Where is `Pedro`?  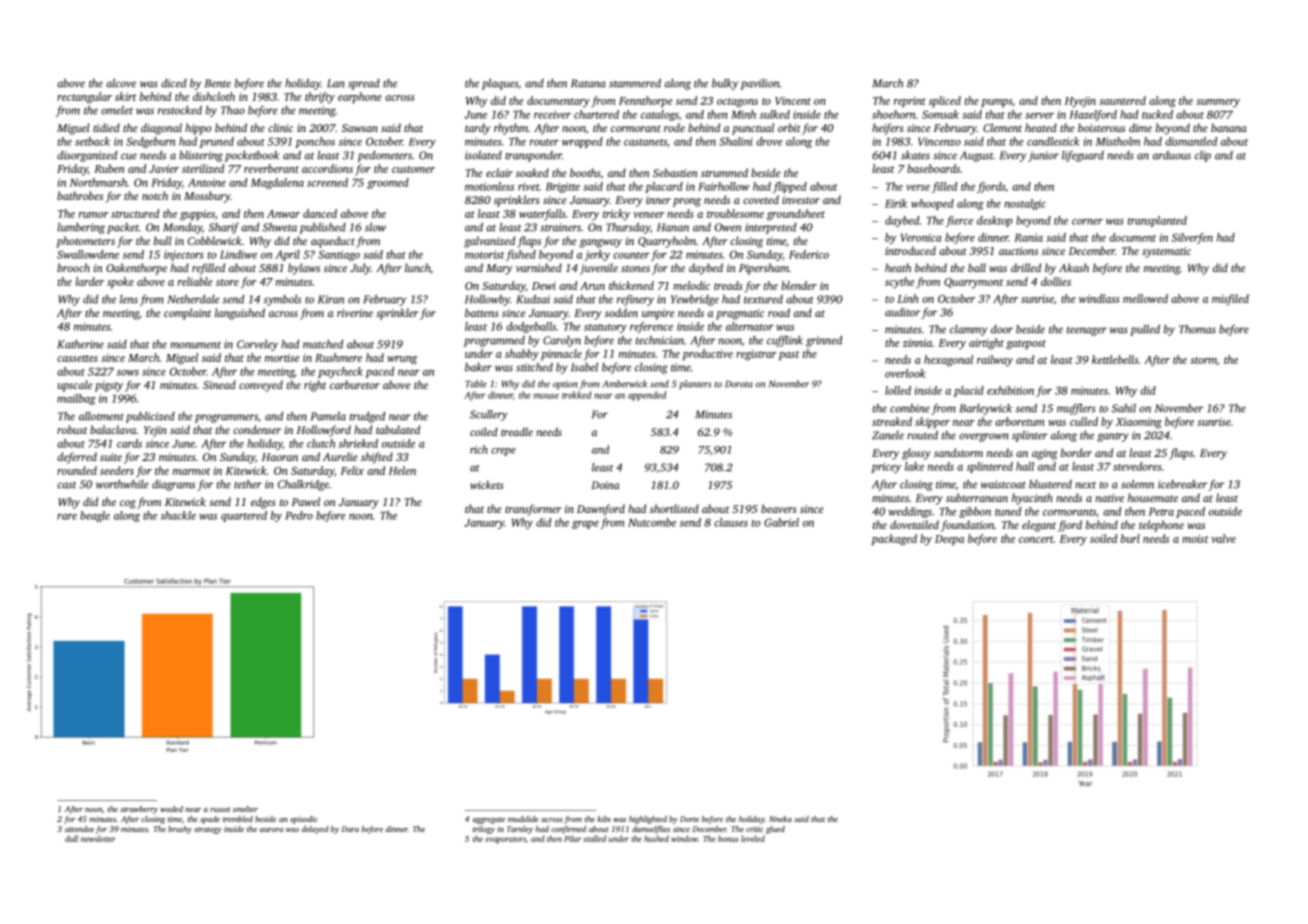 Pedro is located at coordinates (299, 515).
